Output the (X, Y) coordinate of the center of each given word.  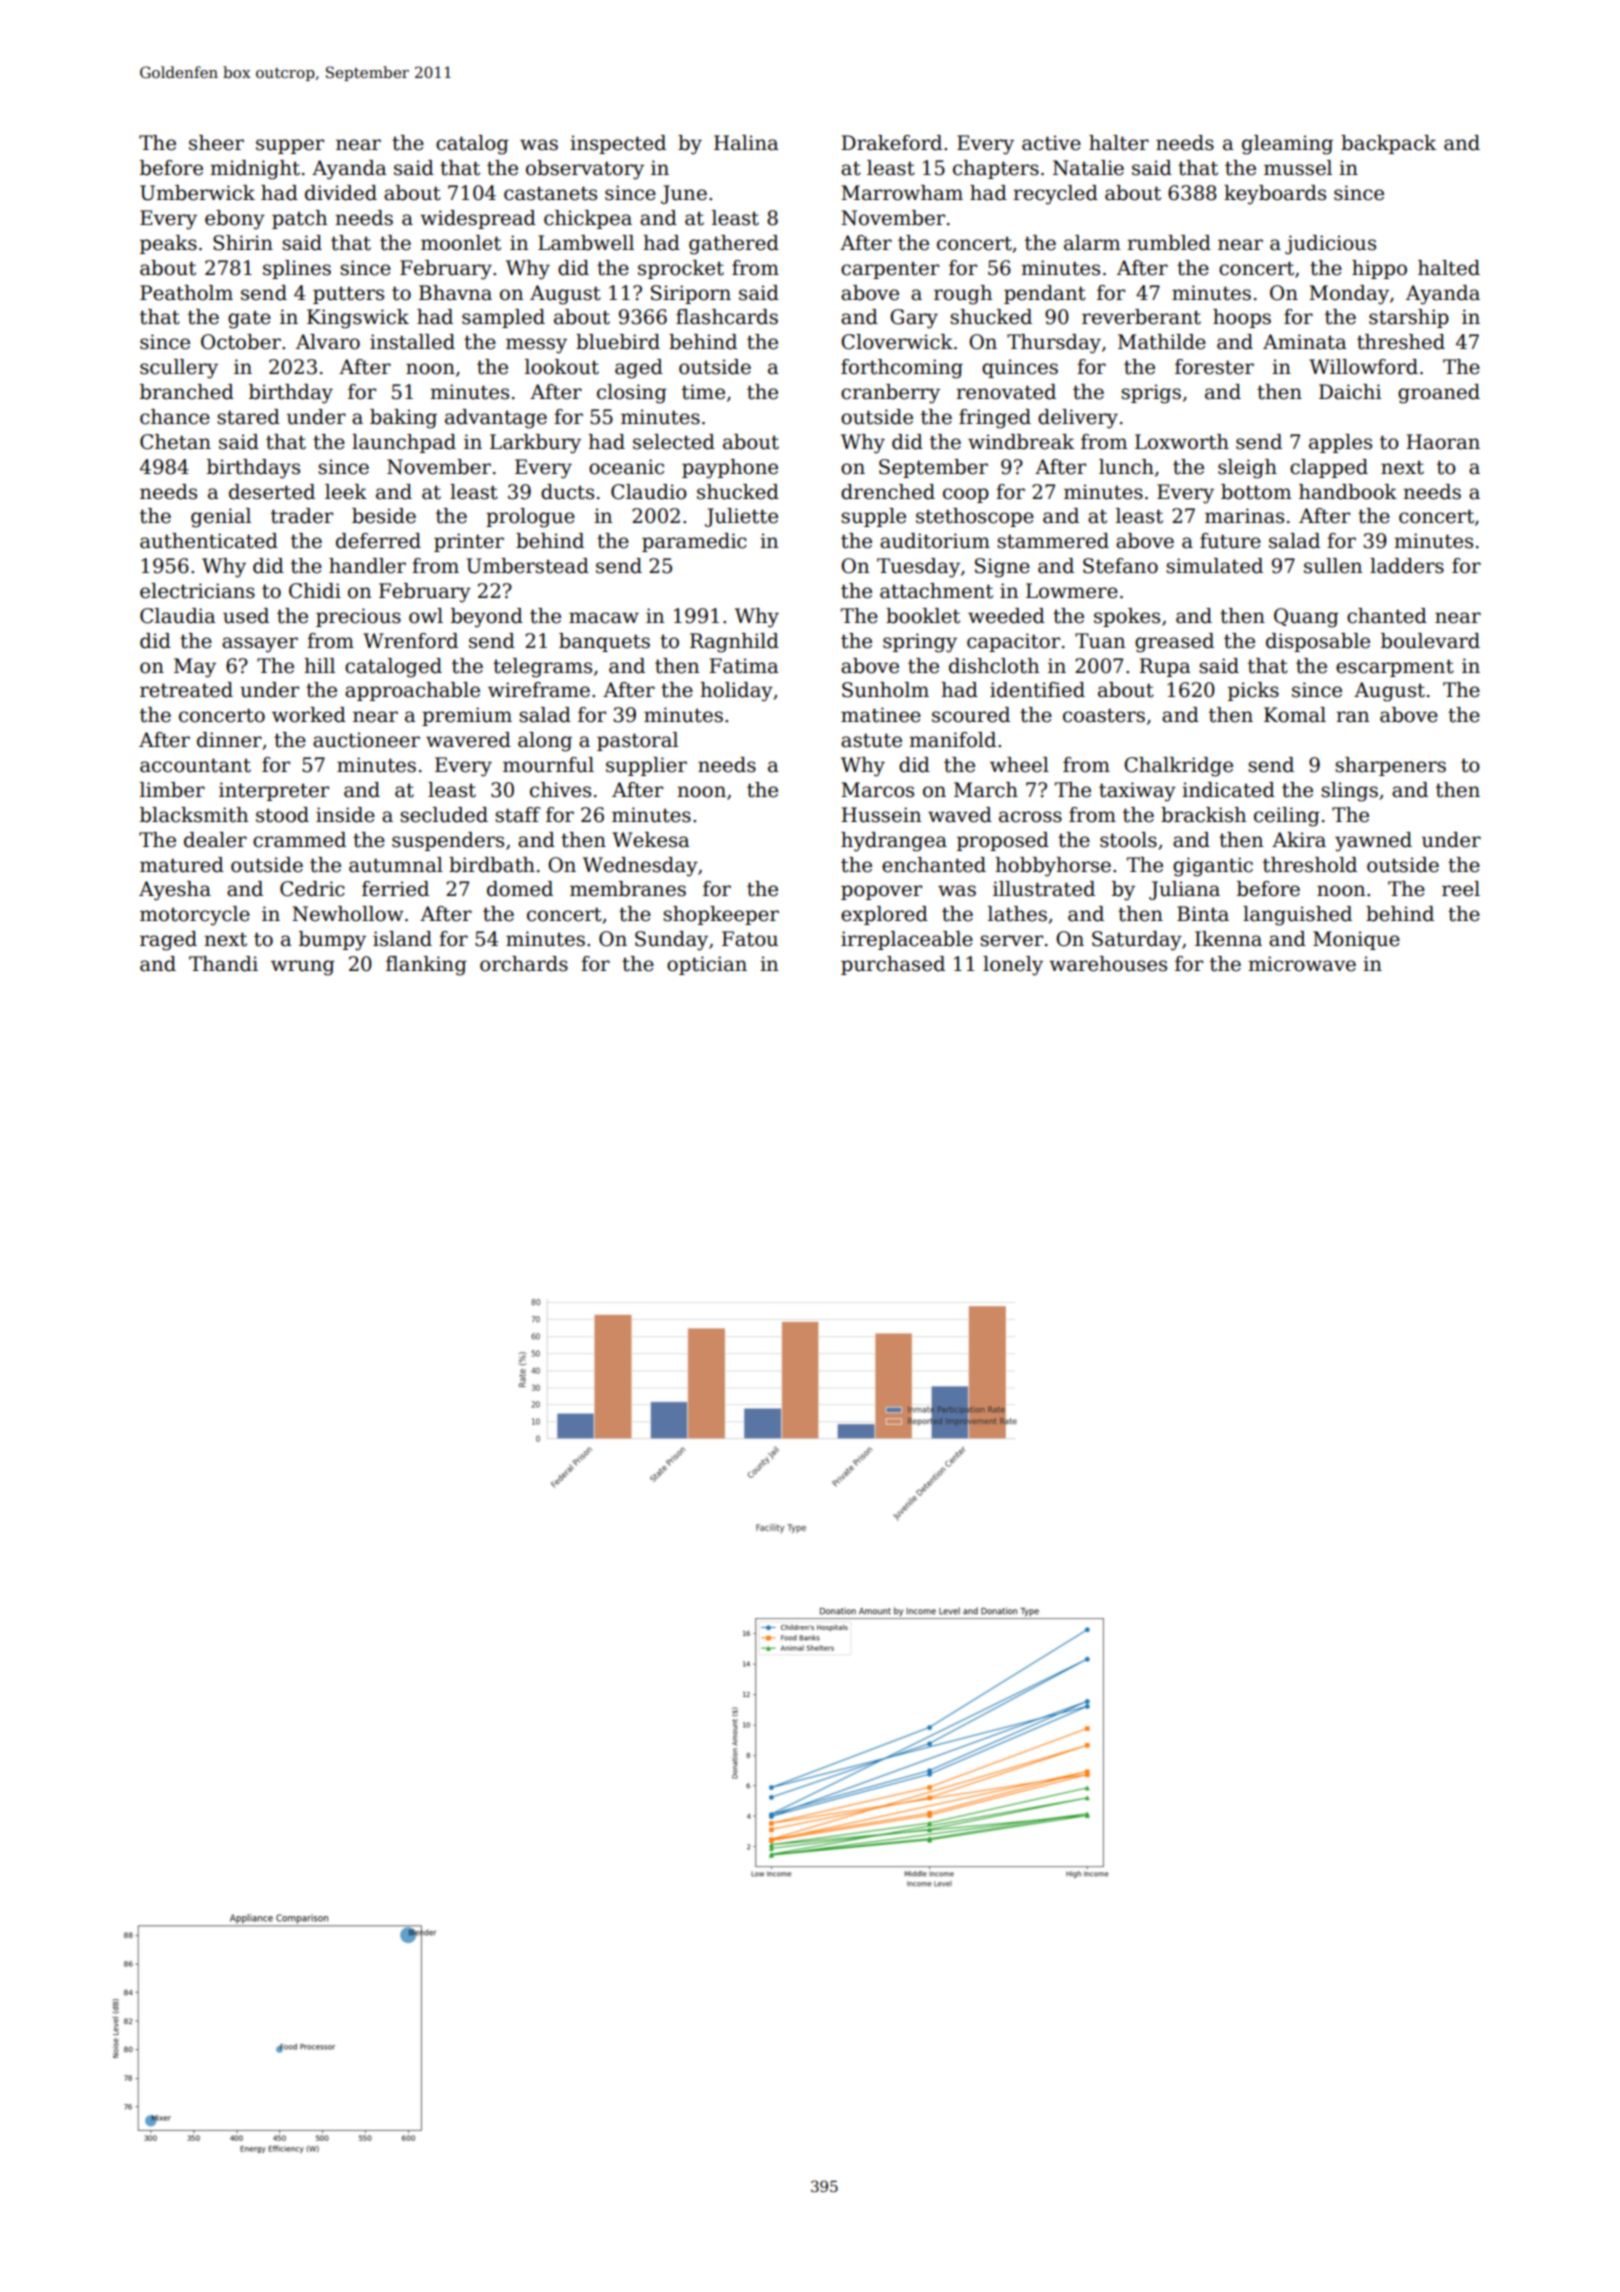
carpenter (890, 270)
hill (319, 665)
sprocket (681, 269)
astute (871, 740)
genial (221, 518)
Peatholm (186, 293)
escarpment (1395, 668)
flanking (426, 966)
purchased (893, 965)
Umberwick (197, 193)
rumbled (1169, 243)
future (1230, 541)
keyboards (1275, 195)
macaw (604, 618)
